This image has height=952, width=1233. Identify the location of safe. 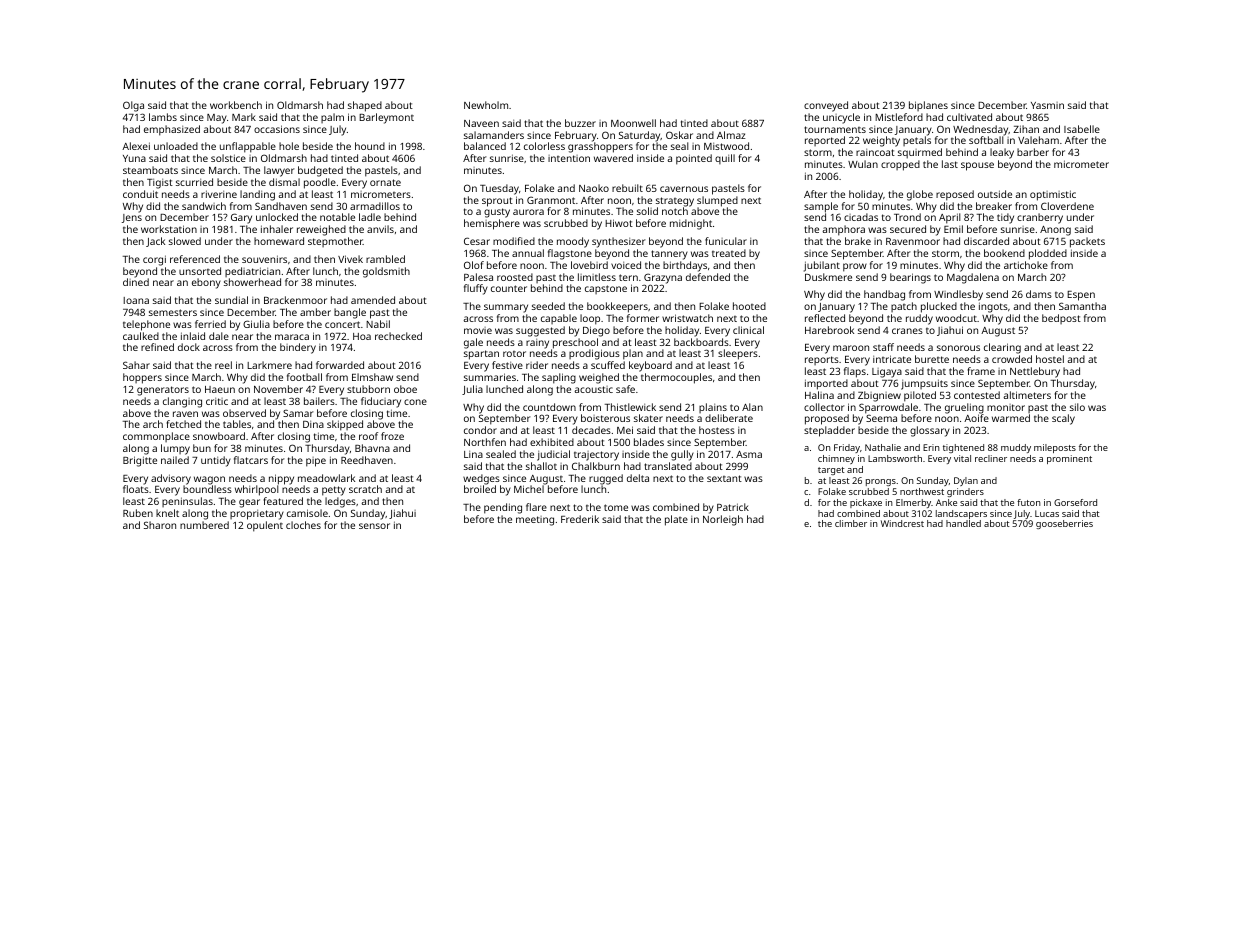
(625, 389).
